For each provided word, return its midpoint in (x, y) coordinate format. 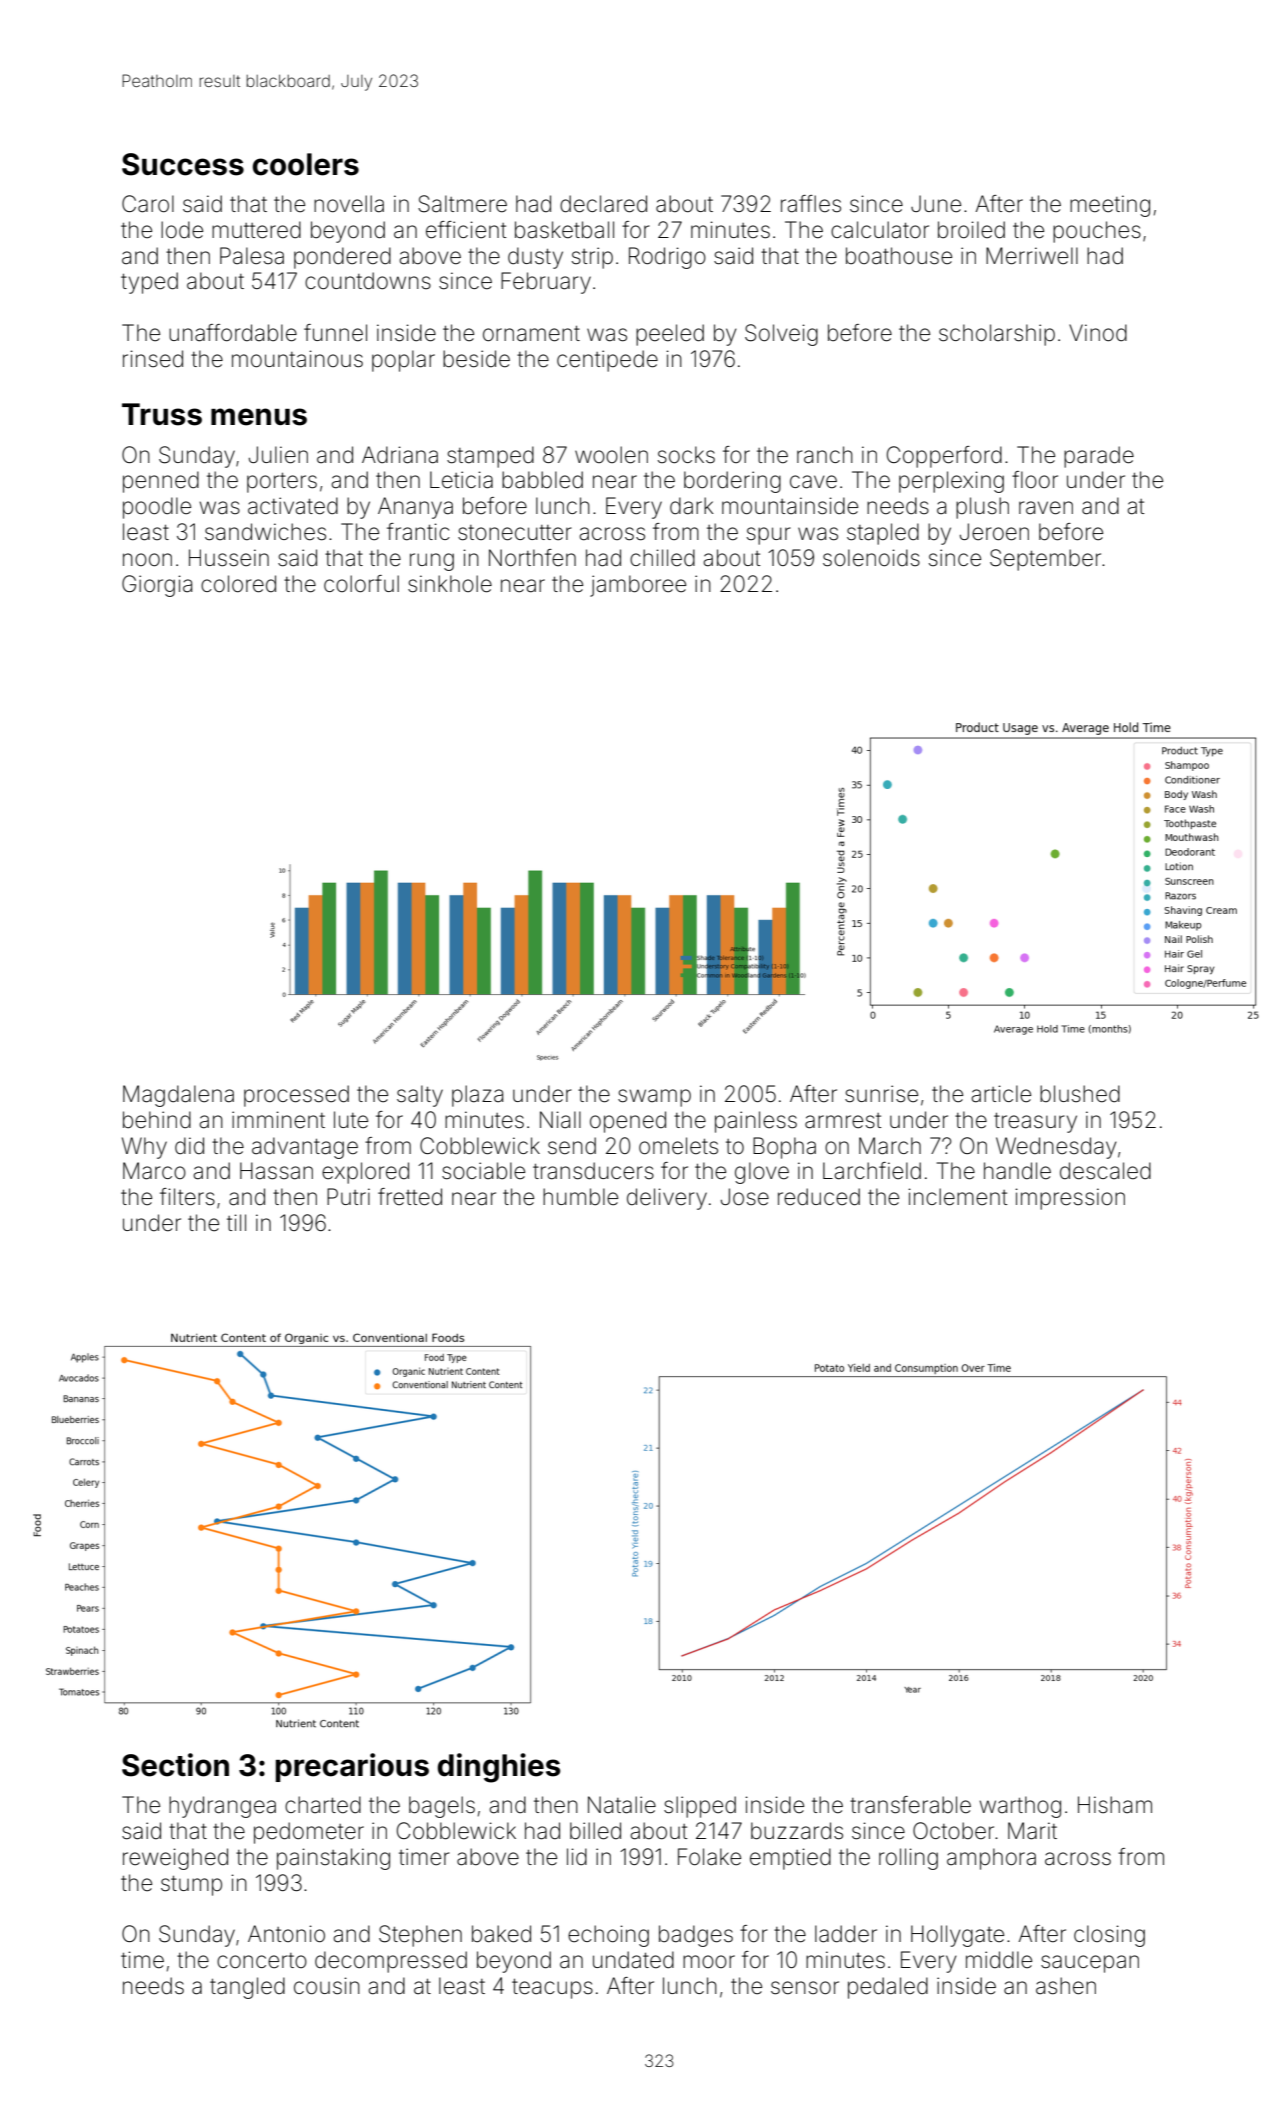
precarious (352, 1767)
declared (603, 204)
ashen (1066, 1986)
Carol (148, 204)
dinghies (499, 1768)
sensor (805, 1988)
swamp (654, 1098)
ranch (825, 455)
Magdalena (178, 1096)
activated (293, 506)
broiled (971, 230)
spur (769, 536)
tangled (247, 1988)
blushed (1080, 1094)
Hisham (1115, 1805)
